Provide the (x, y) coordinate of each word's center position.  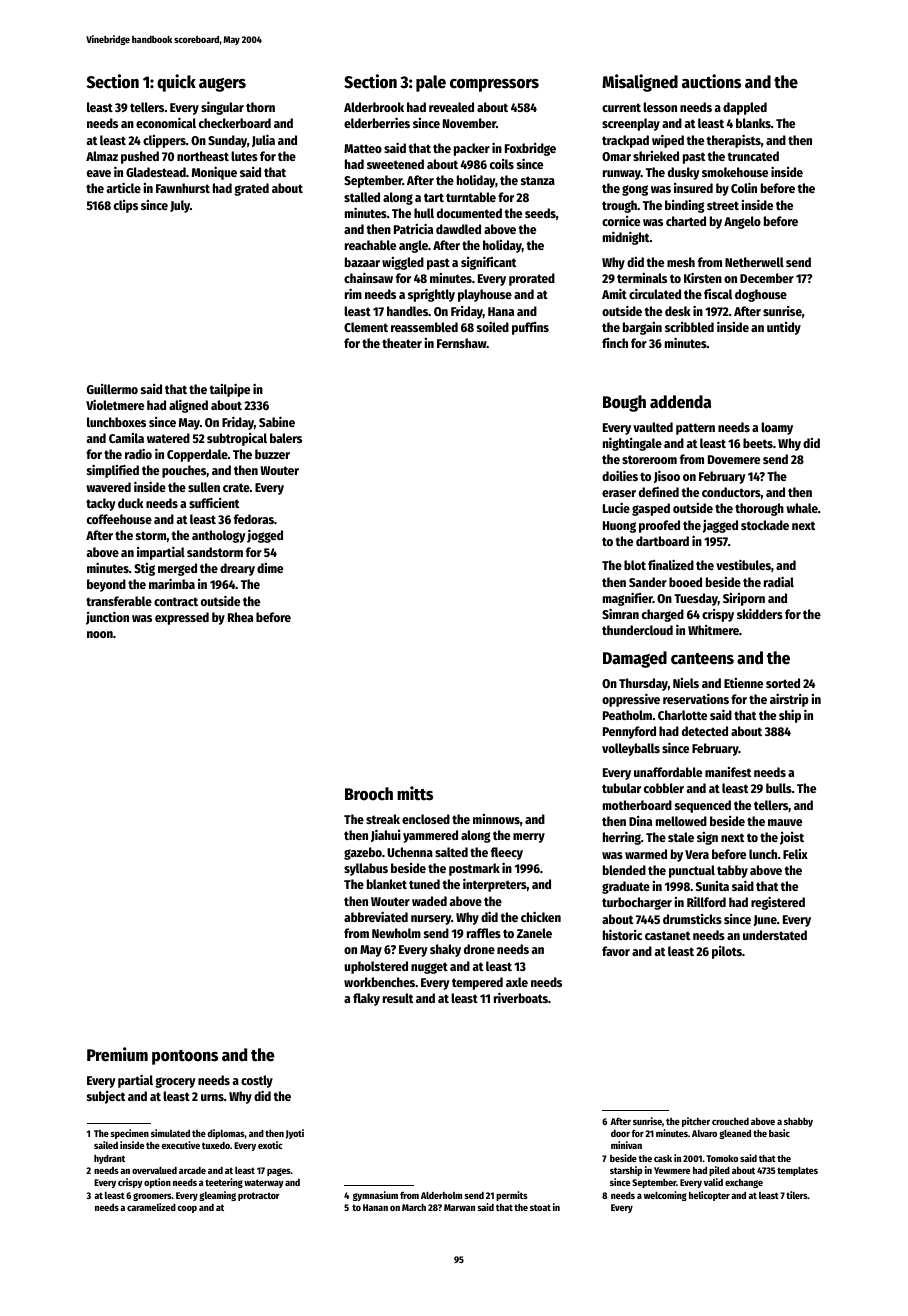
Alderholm (441, 1195)
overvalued (154, 1170)
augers (222, 85)
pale (431, 83)
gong (635, 190)
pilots (727, 952)
